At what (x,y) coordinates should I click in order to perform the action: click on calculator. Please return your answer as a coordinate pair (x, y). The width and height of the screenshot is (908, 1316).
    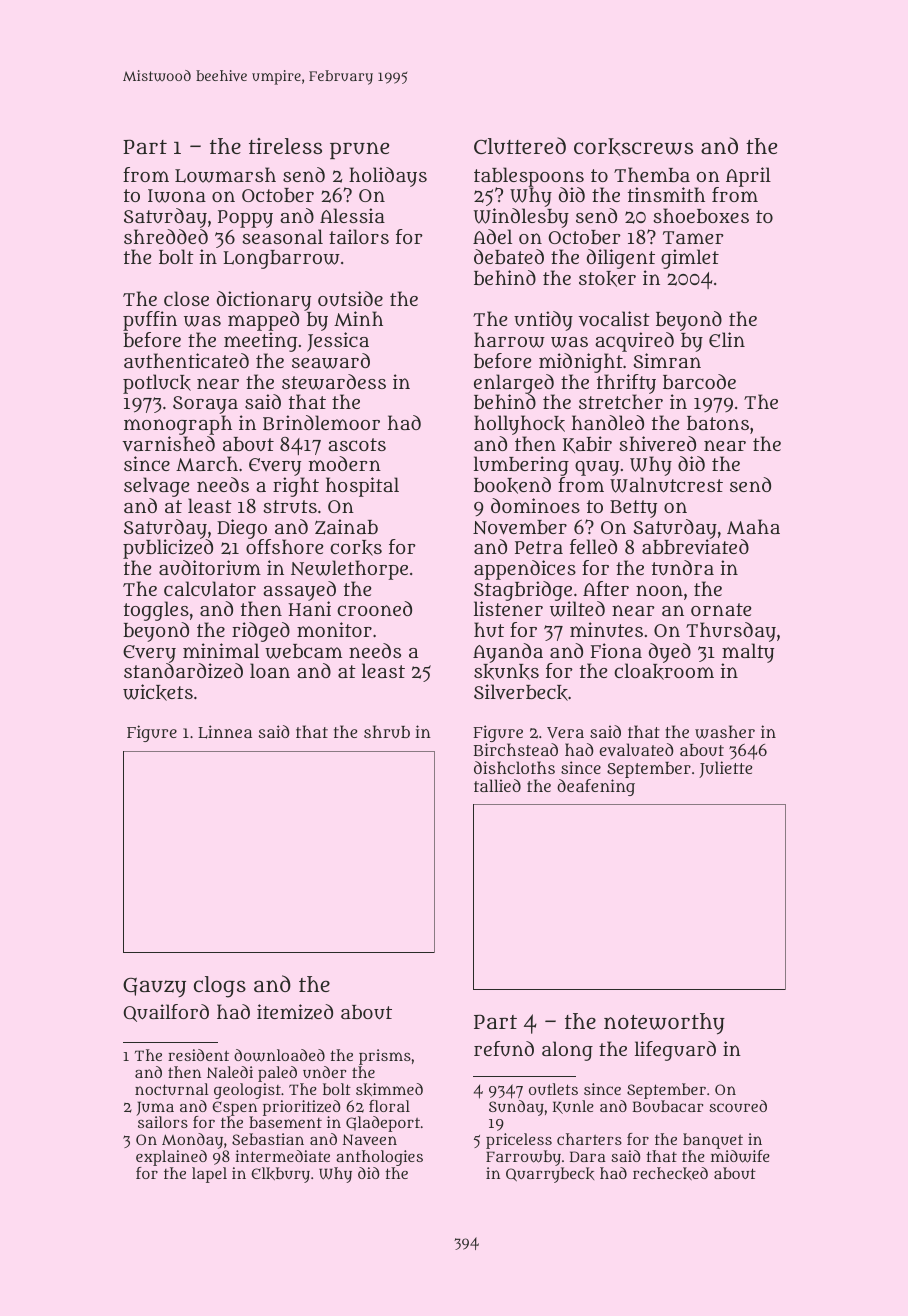
    Looking at the image, I should click on (210, 588).
